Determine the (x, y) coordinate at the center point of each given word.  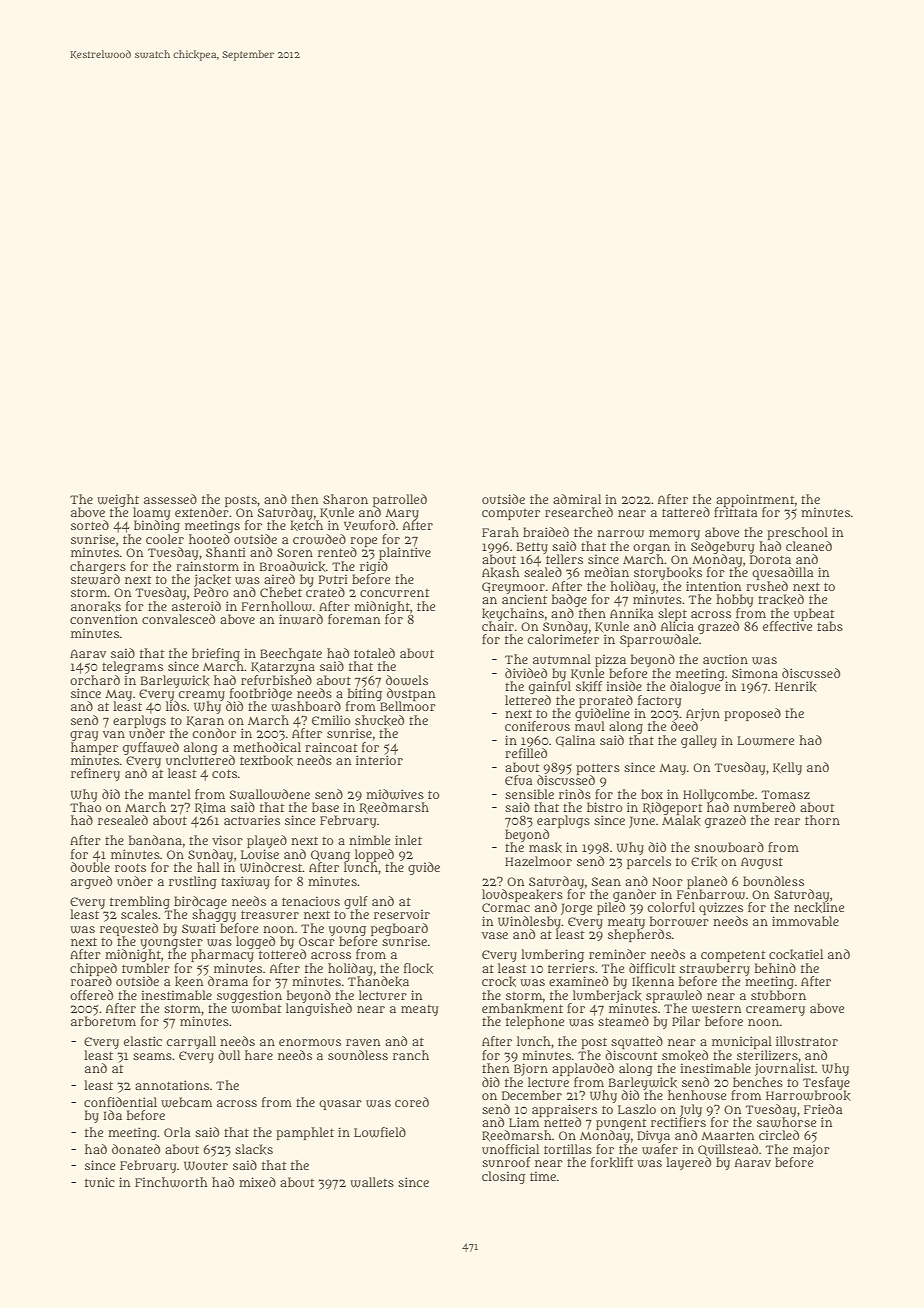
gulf (356, 902)
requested (129, 929)
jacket (212, 580)
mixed (257, 1182)
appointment (755, 500)
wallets (372, 1182)
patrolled (400, 500)
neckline (819, 907)
